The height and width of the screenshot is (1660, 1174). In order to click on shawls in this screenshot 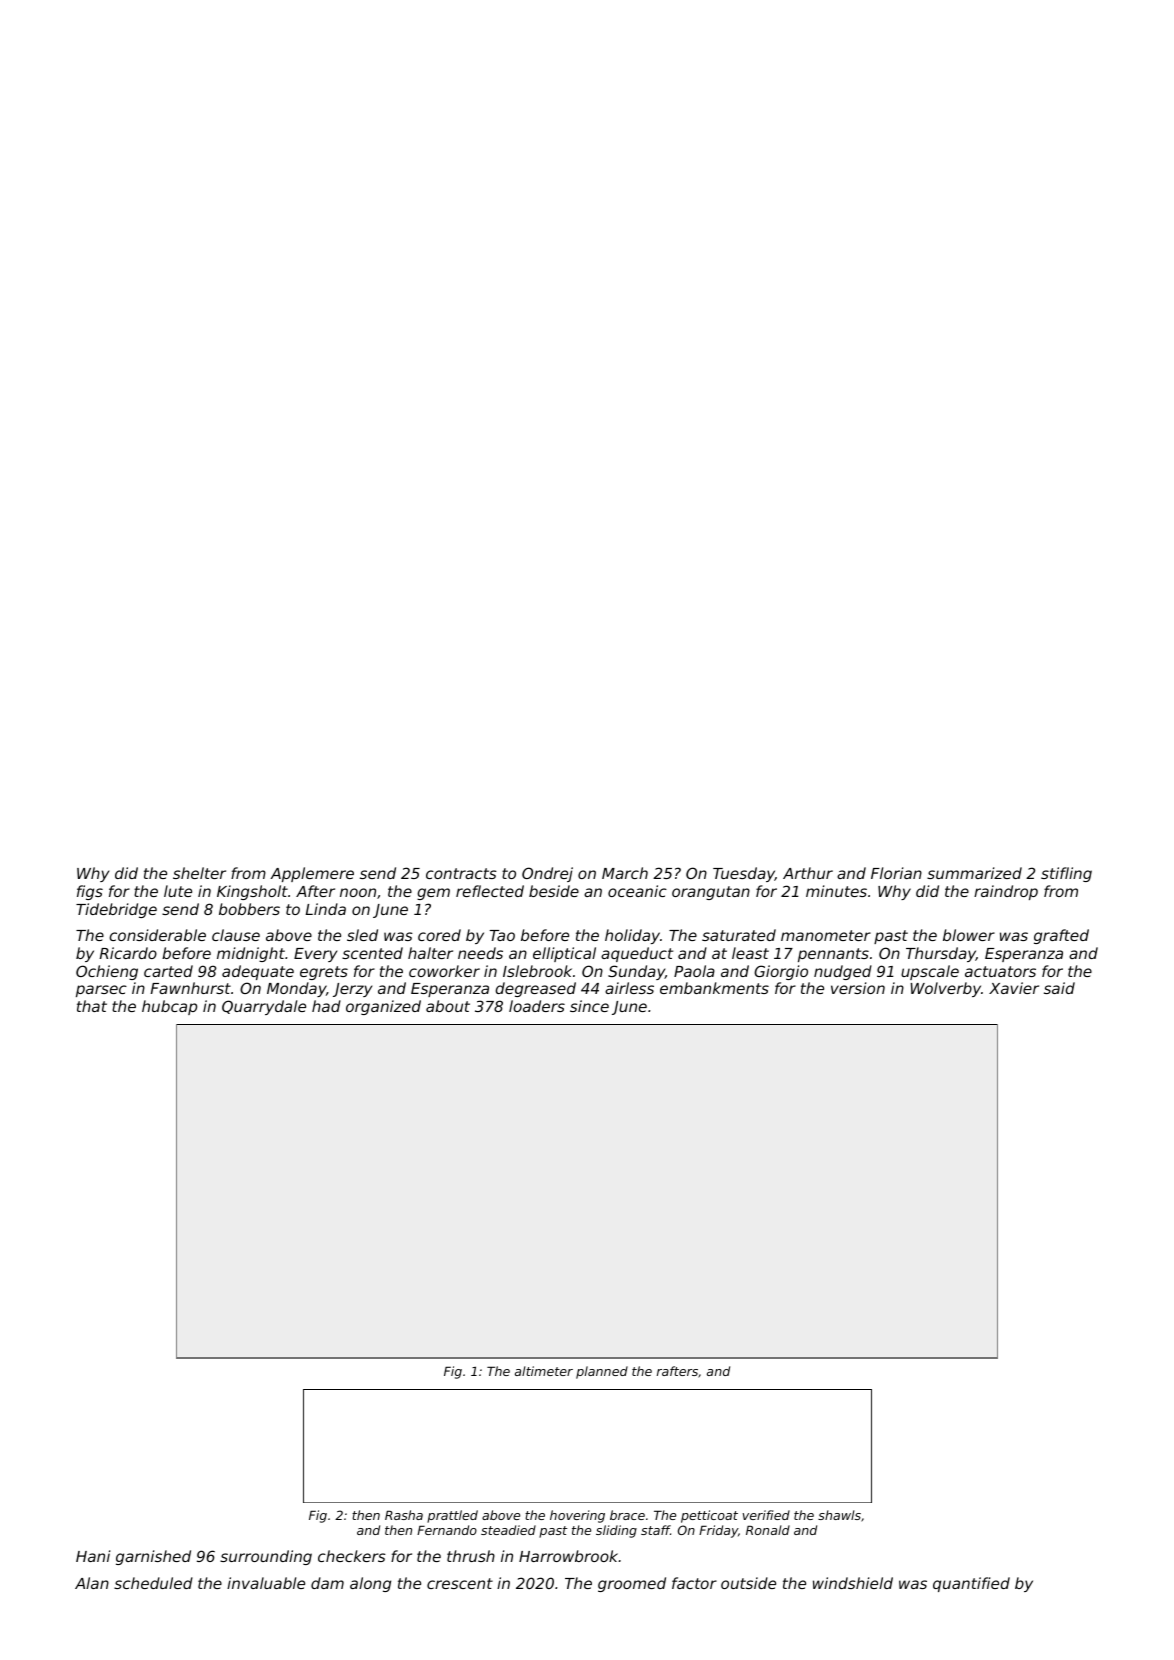, I will do `click(839, 1515)`.
